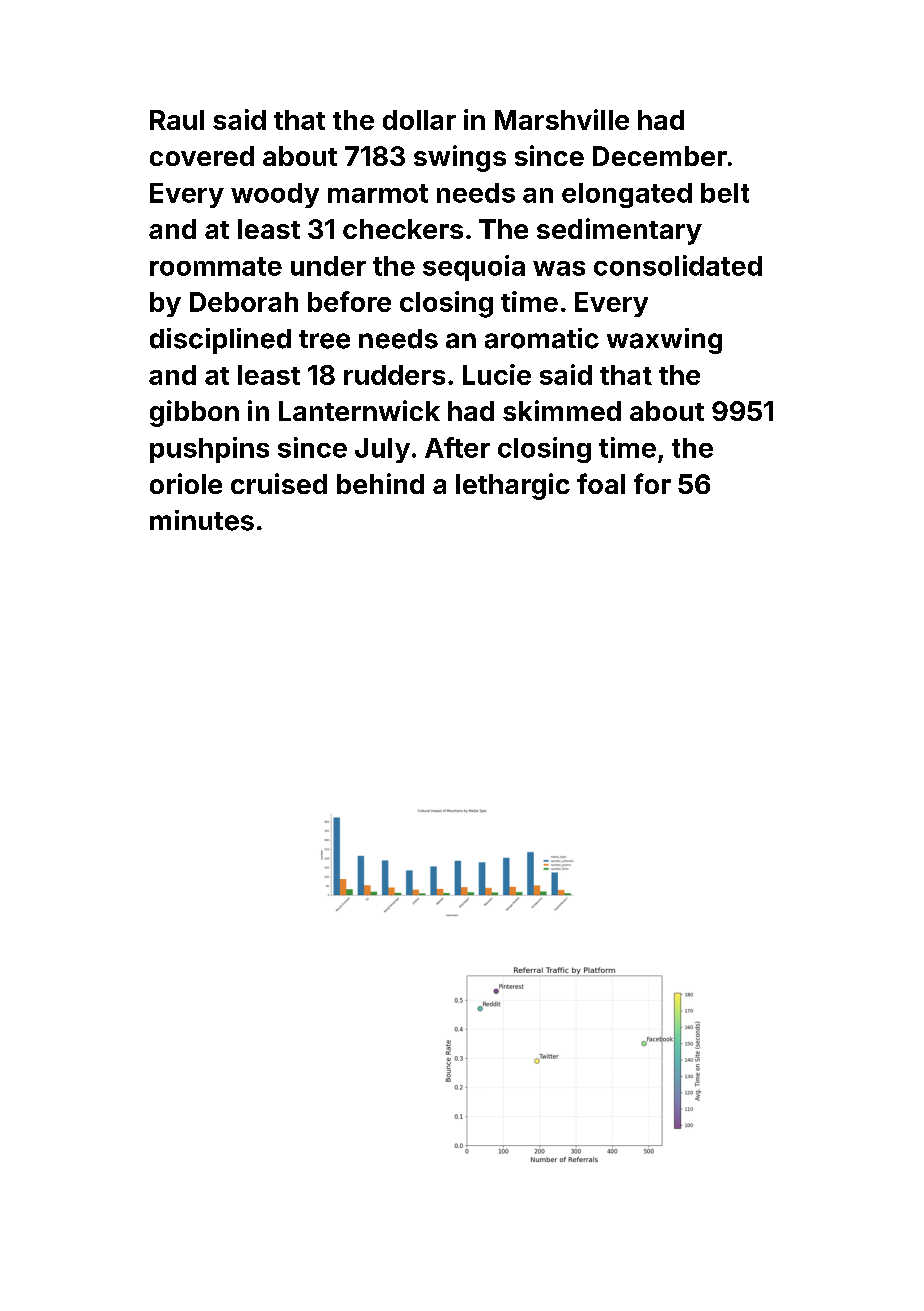 The width and height of the screenshot is (924, 1311). Describe the element at coordinates (601, 483) in the screenshot. I see `foal` at that location.
